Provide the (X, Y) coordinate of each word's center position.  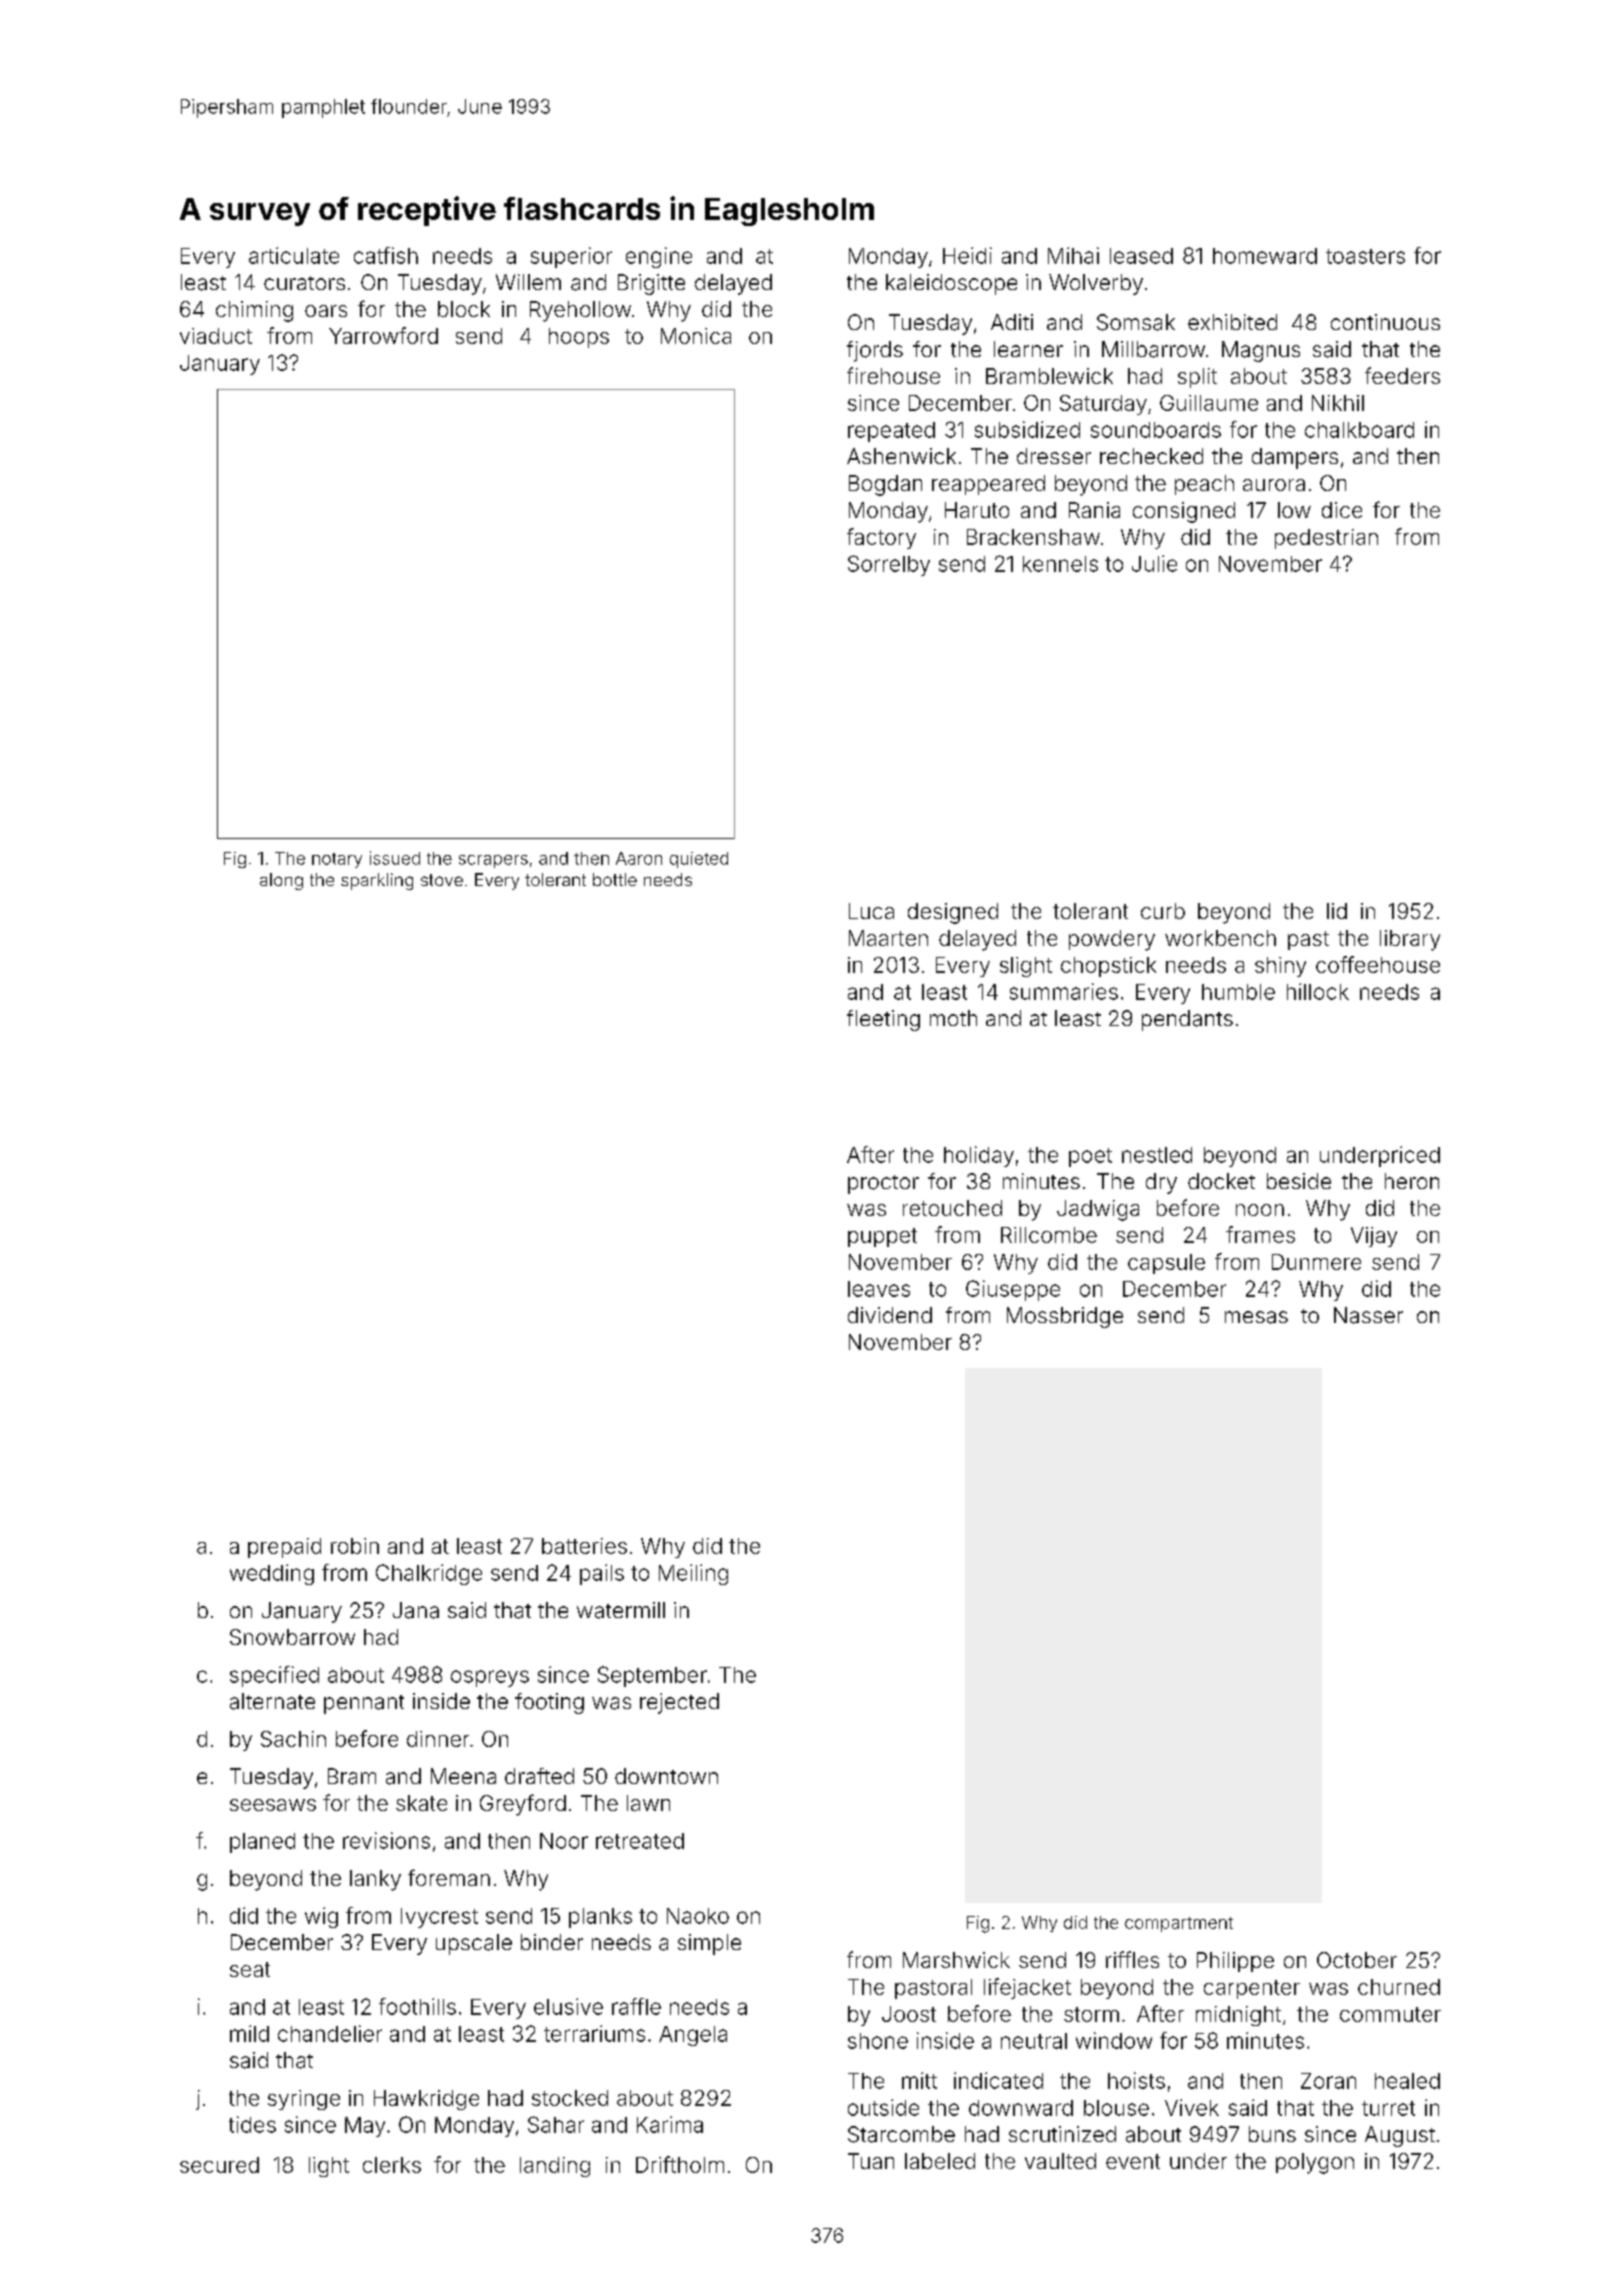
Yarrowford (383, 335)
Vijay (1374, 1237)
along (281, 881)
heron (1412, 1181)
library (1410, 940)
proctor (883, 1184)
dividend (890, 1315)
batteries (584, 1546)
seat (250, 1969)
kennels (1060, 564)
